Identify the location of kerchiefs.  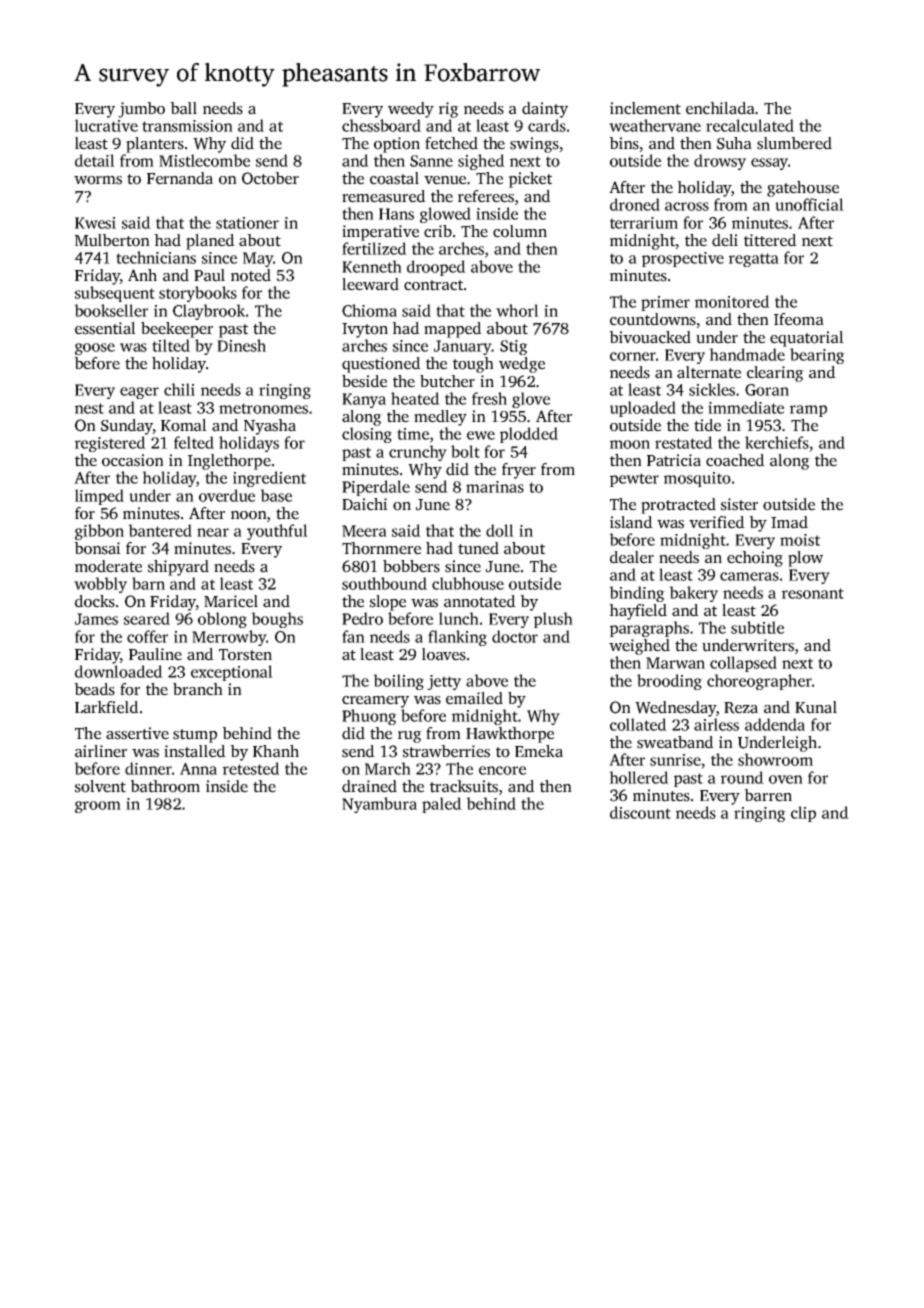
(777, 442).
